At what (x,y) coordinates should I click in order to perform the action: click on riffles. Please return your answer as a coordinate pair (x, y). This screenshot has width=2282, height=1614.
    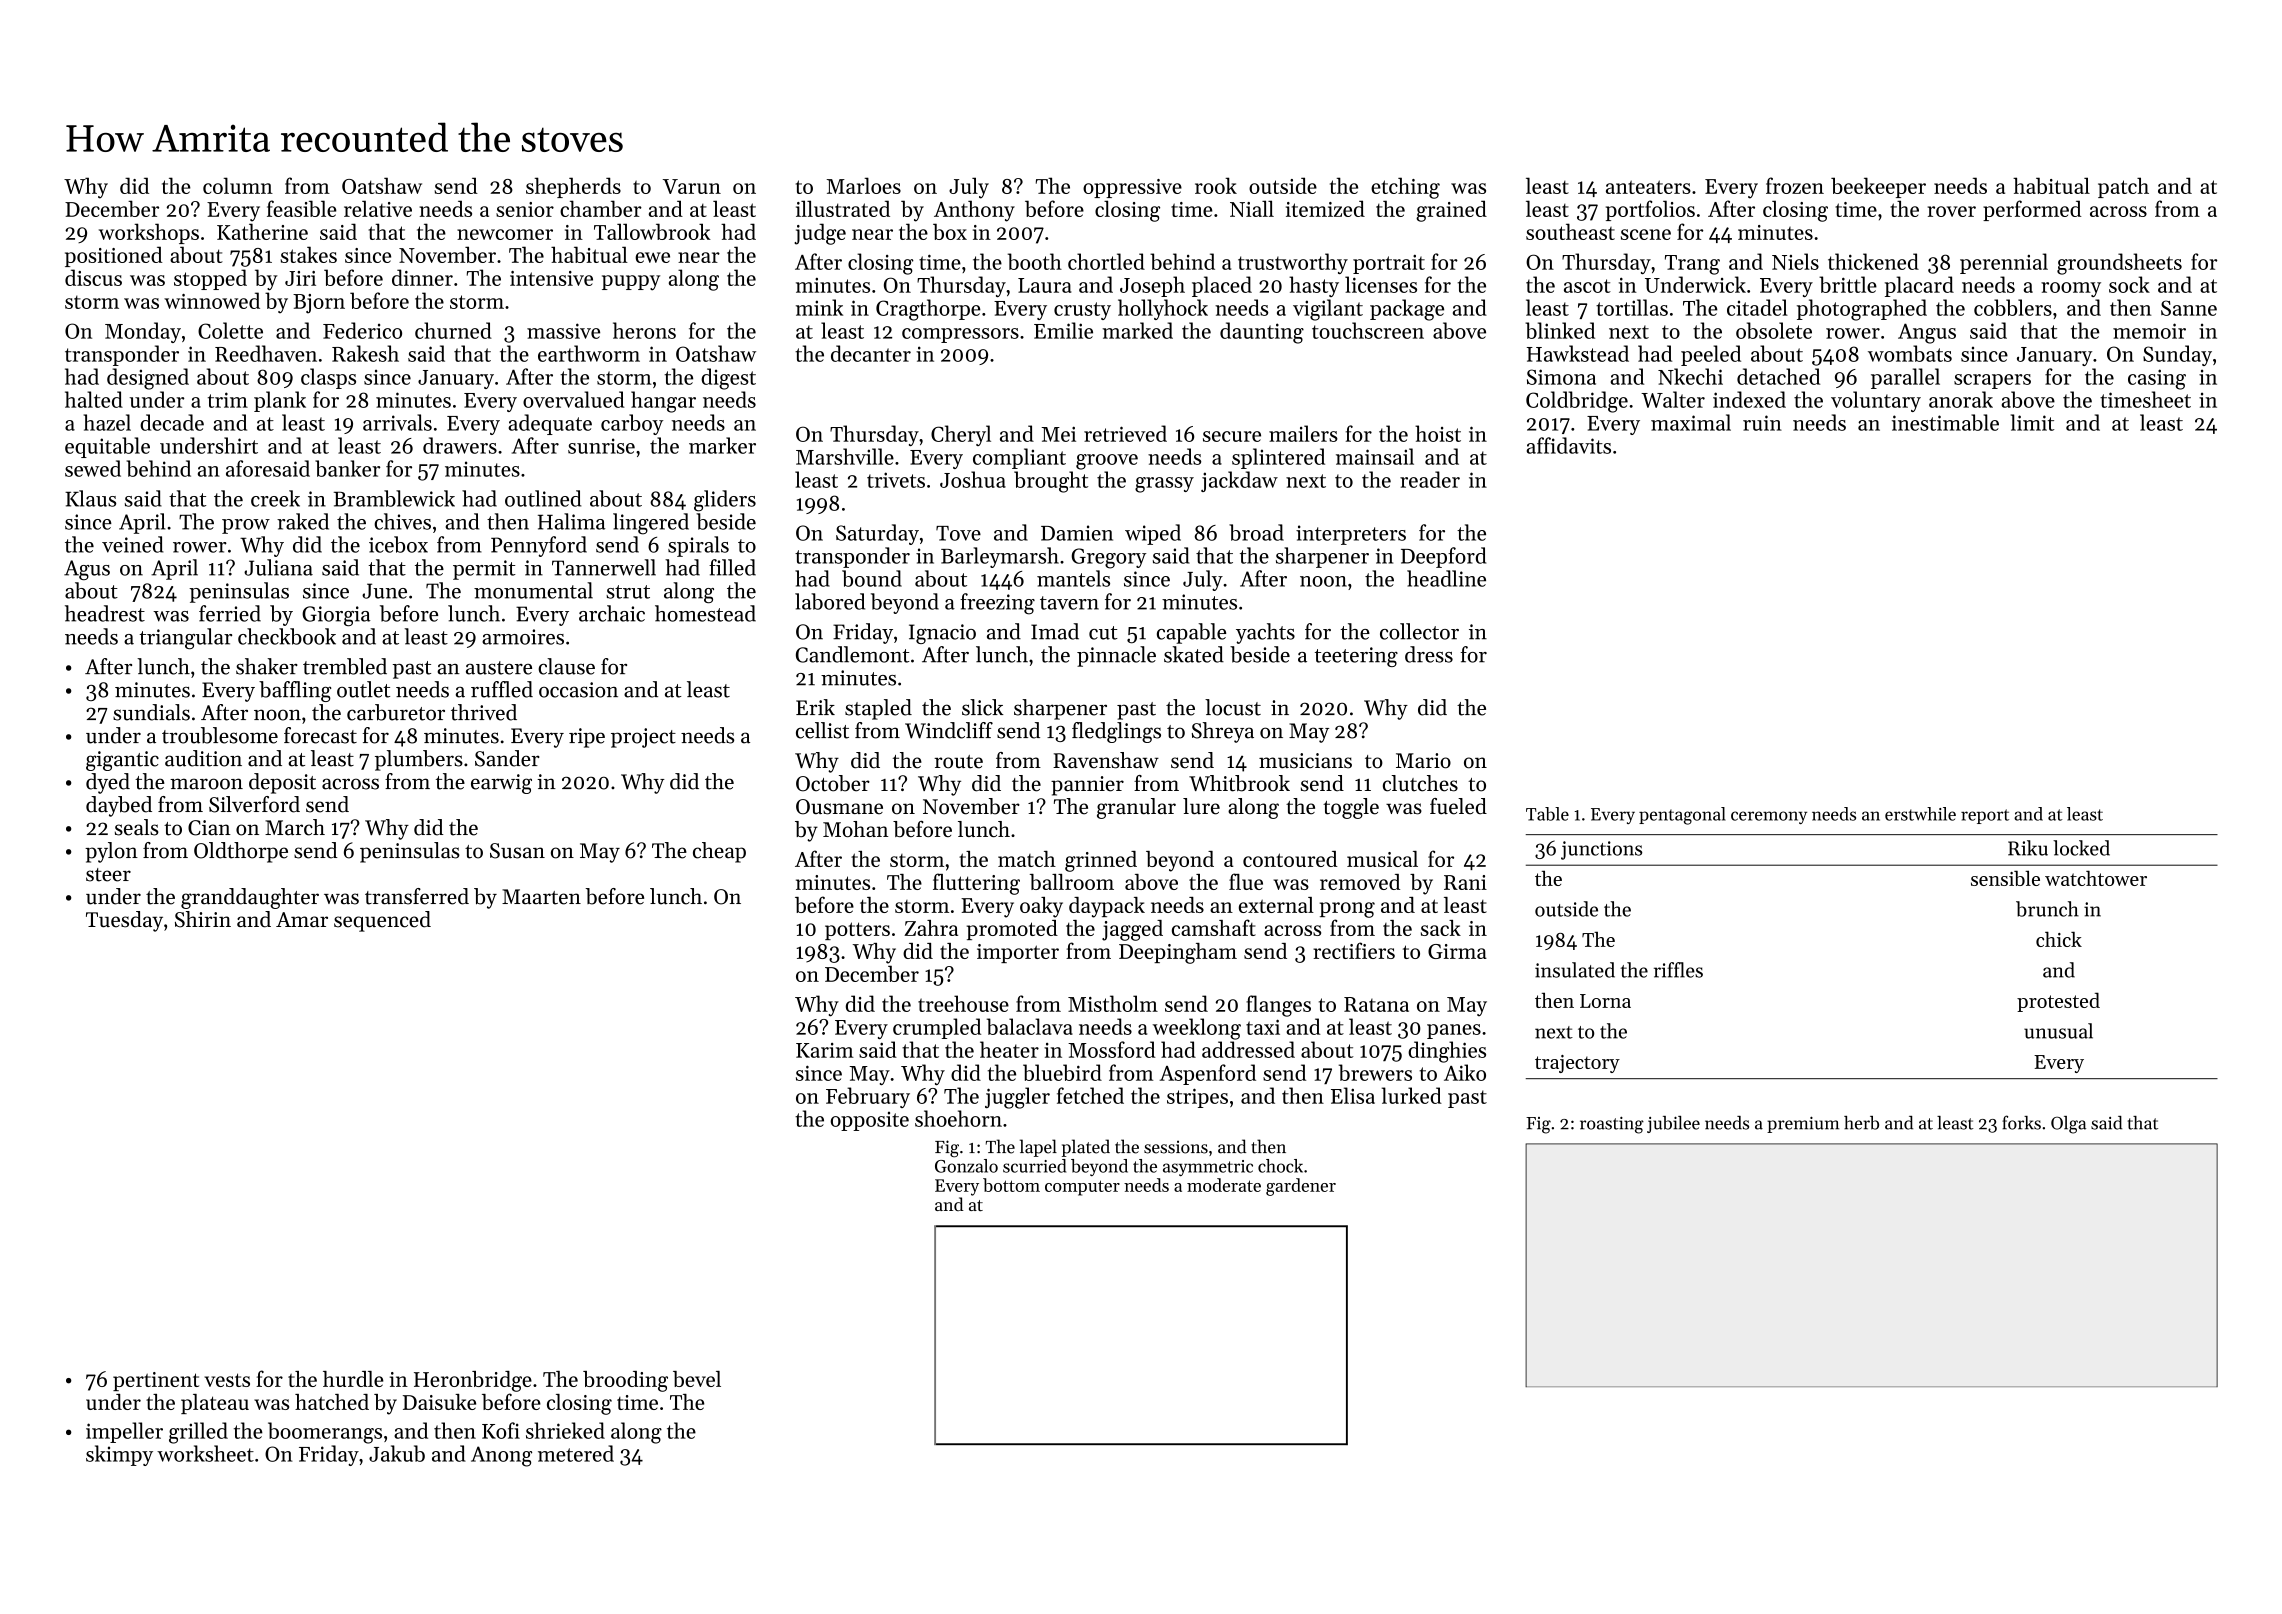
    Looking at the image, I should click on (1678, 970).
